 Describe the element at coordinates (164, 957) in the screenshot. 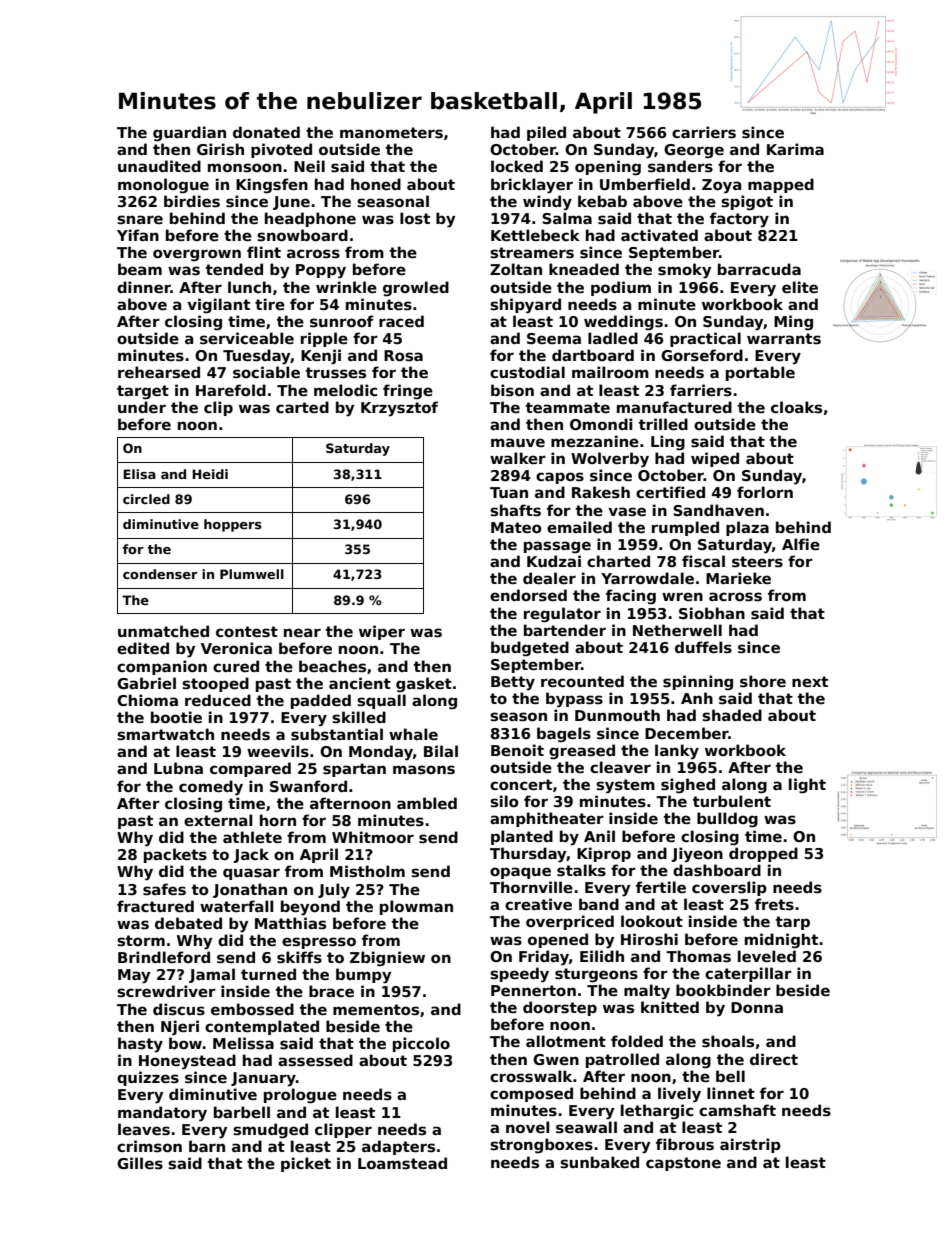

I see `Brindleford` at that location.
